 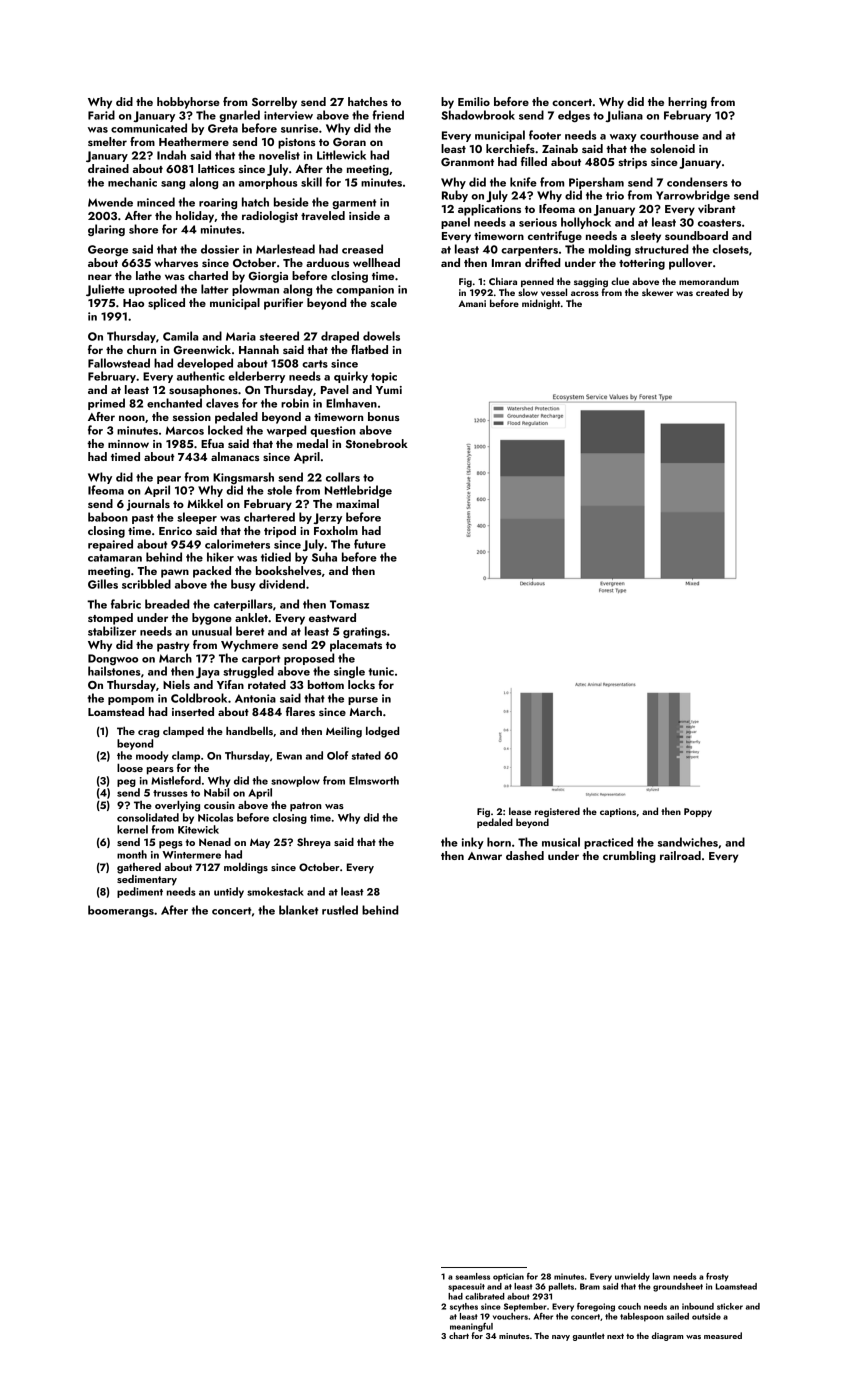 What do you see at coordinates (520, 811) in the image?
I see `lease` at bounding box center [520, 811].
